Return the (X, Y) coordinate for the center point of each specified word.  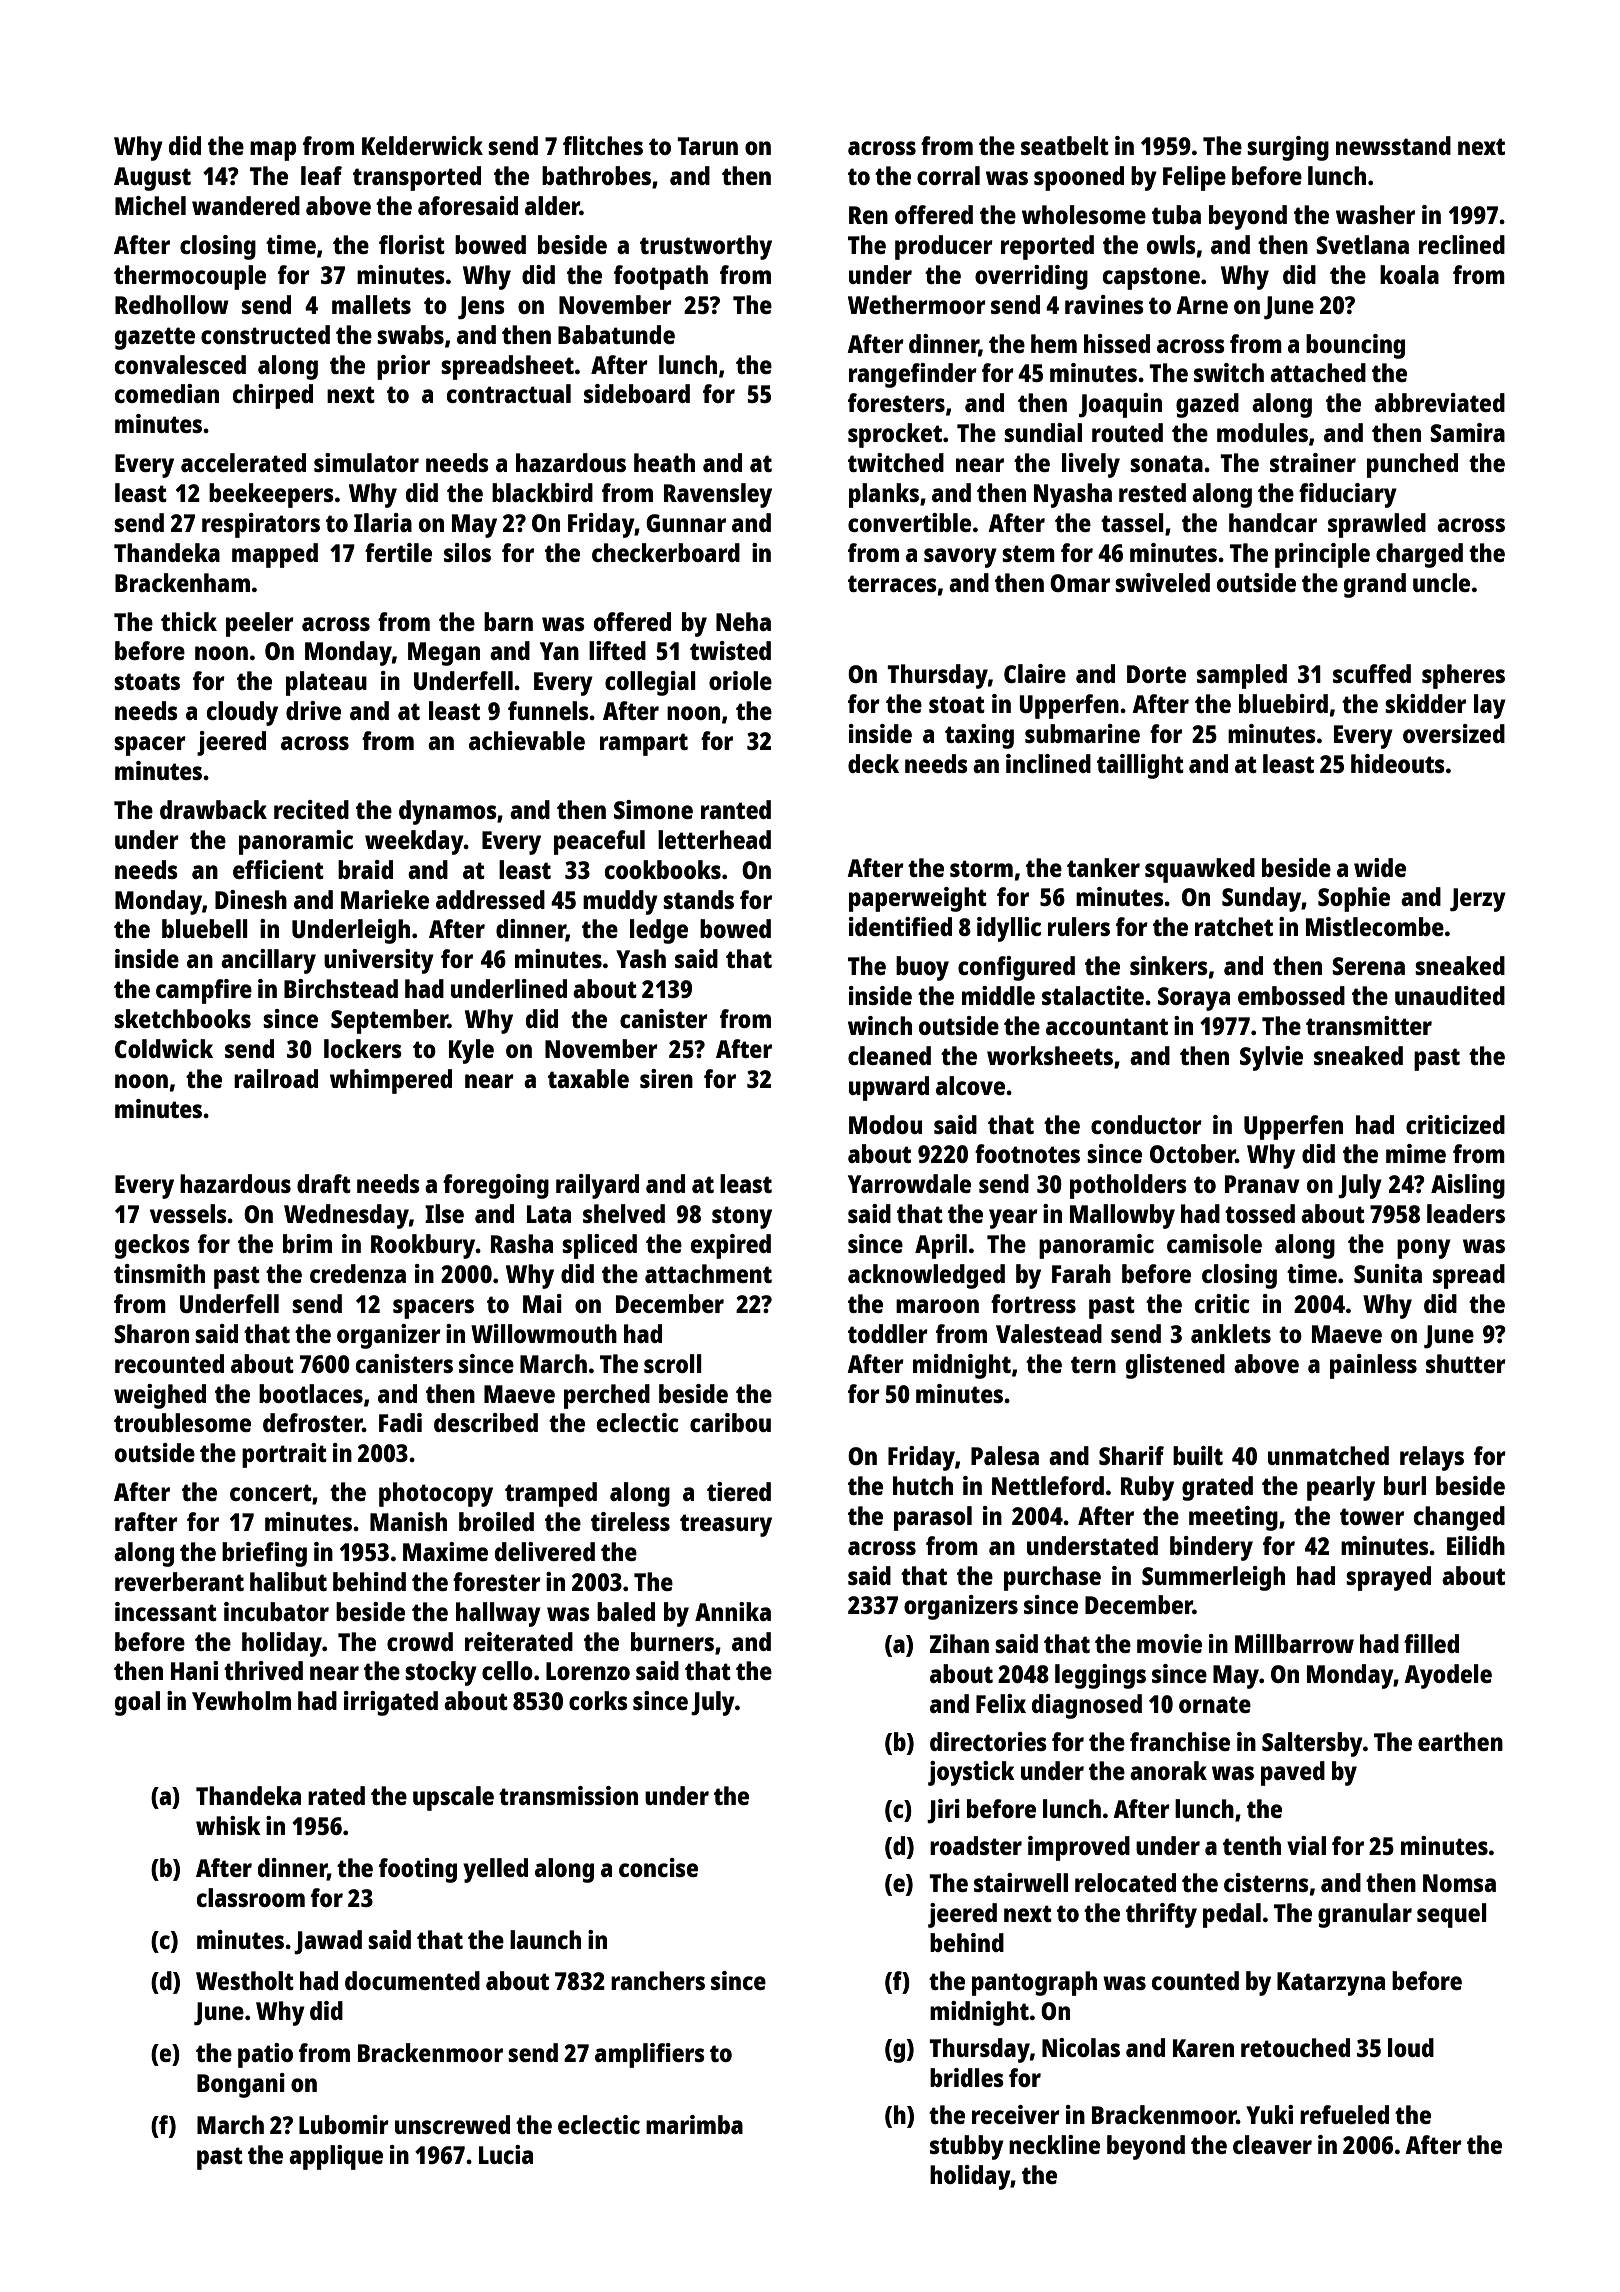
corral (948, 175)
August (152, 179)
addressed (490, 899)
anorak (1168, 1770)
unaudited (1450, 995)
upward (889, 1088)
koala (1409, 274)
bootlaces (311, 1393)
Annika (733, 1611)
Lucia (506, 2154)
